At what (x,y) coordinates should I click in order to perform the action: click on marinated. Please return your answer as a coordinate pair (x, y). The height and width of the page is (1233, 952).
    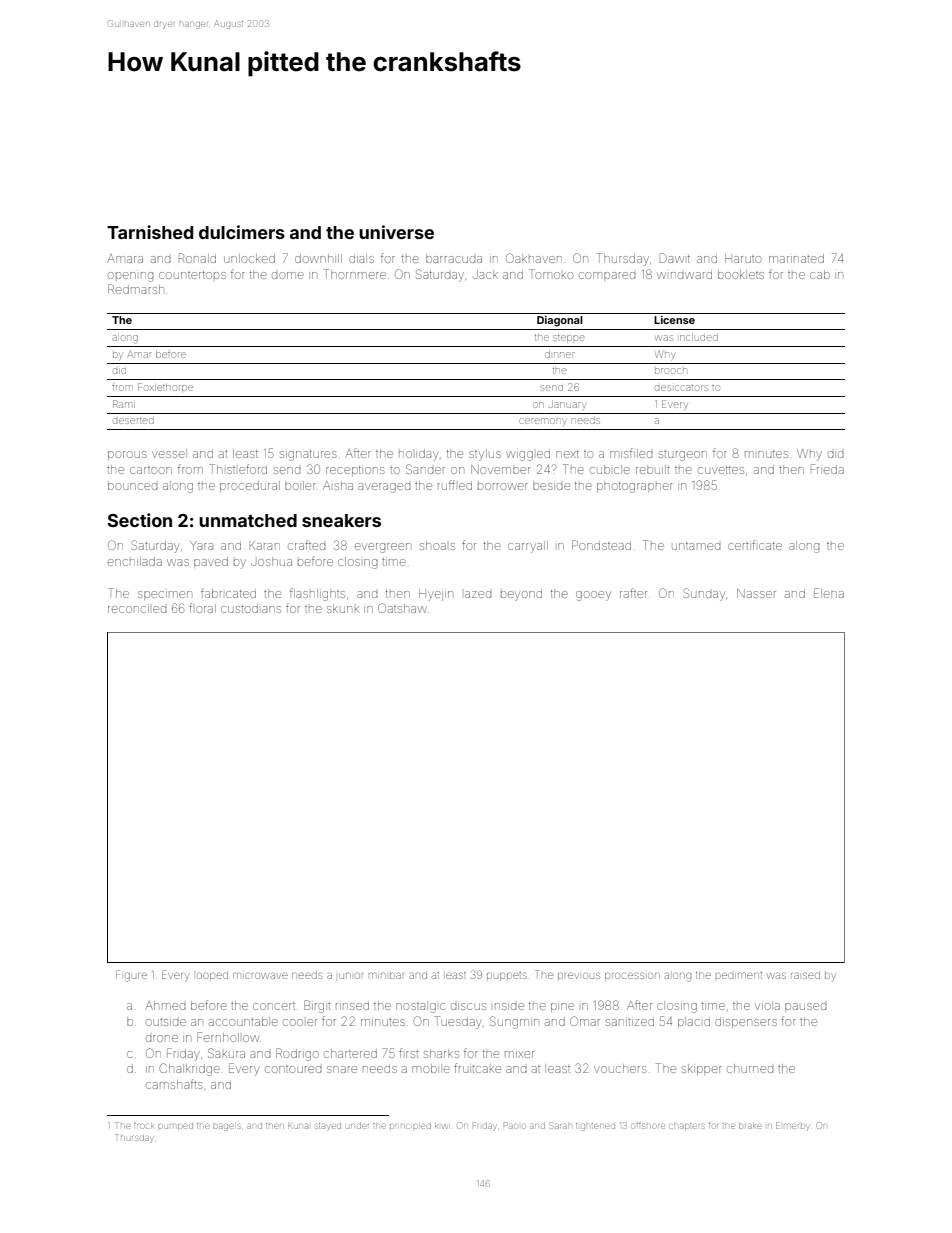
    Looking at the image, I should click on (796, 258).
